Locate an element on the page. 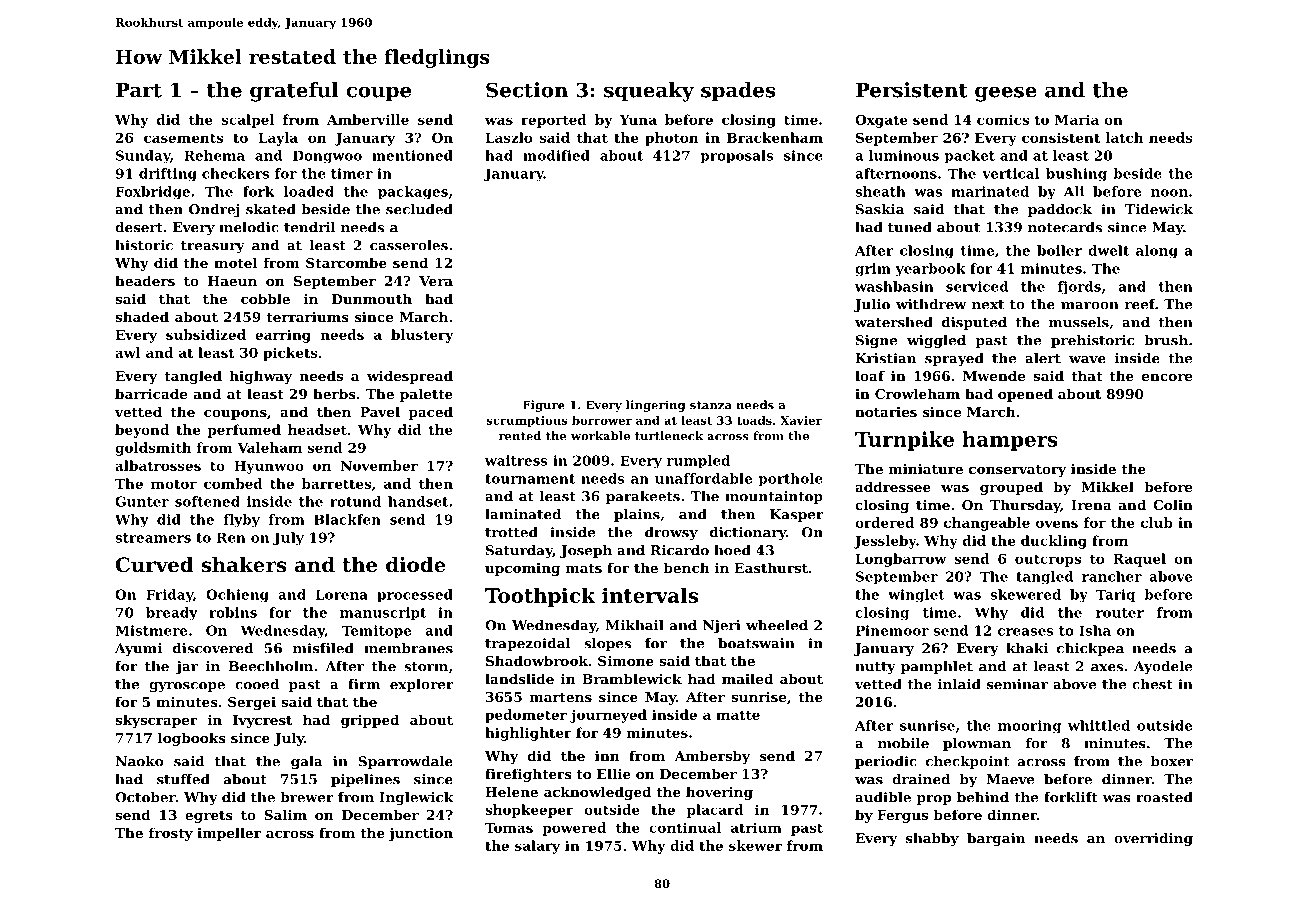 The width and height of the page is (1308, 924). Brackenham is located at coordinates (775, 137).
